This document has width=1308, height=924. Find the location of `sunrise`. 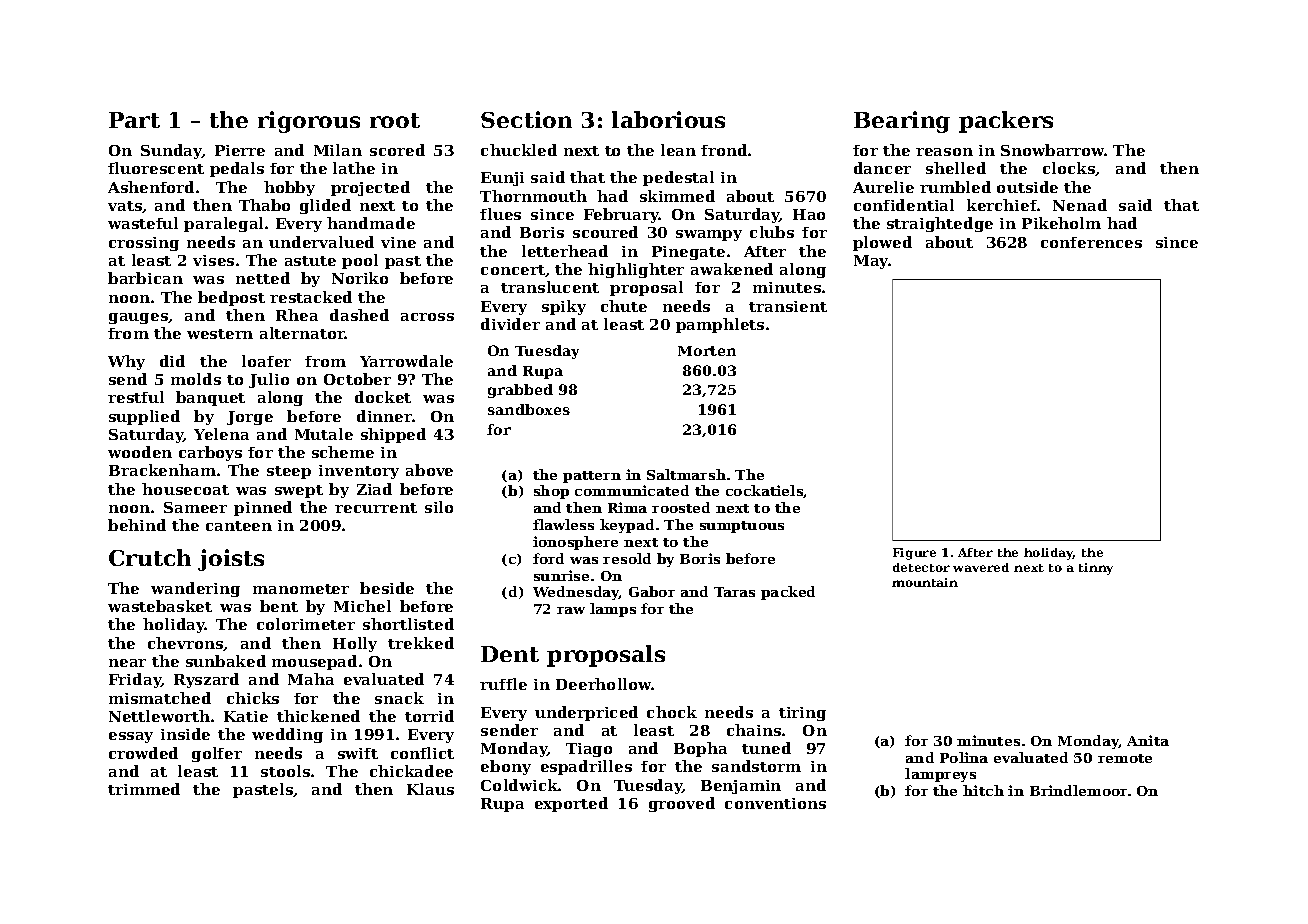

sunrise is located at coordinates (561, 575).
